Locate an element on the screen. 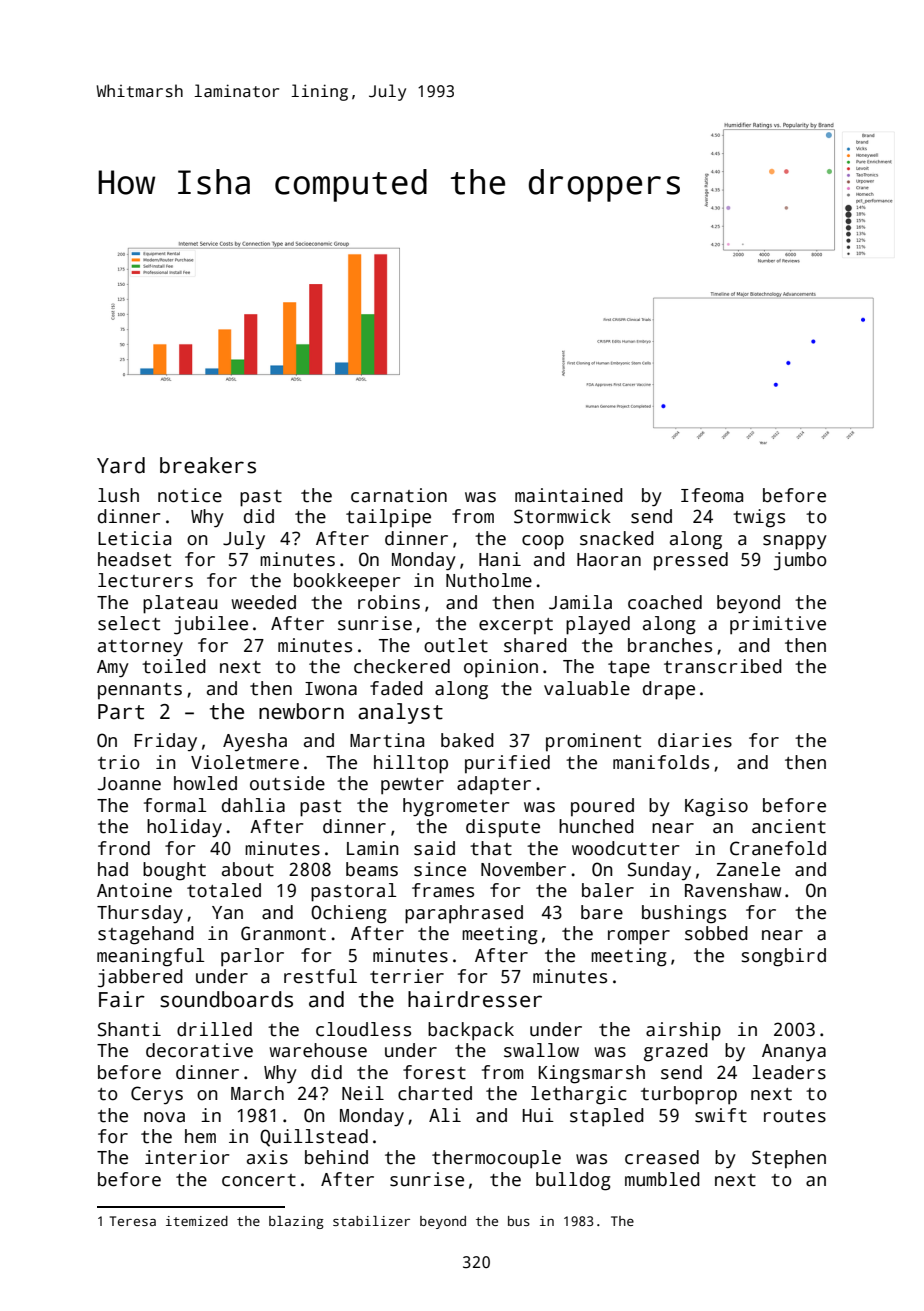 The width and height of the screenshot is (924, 1311). forest is located at coordinates (434, 1072).
